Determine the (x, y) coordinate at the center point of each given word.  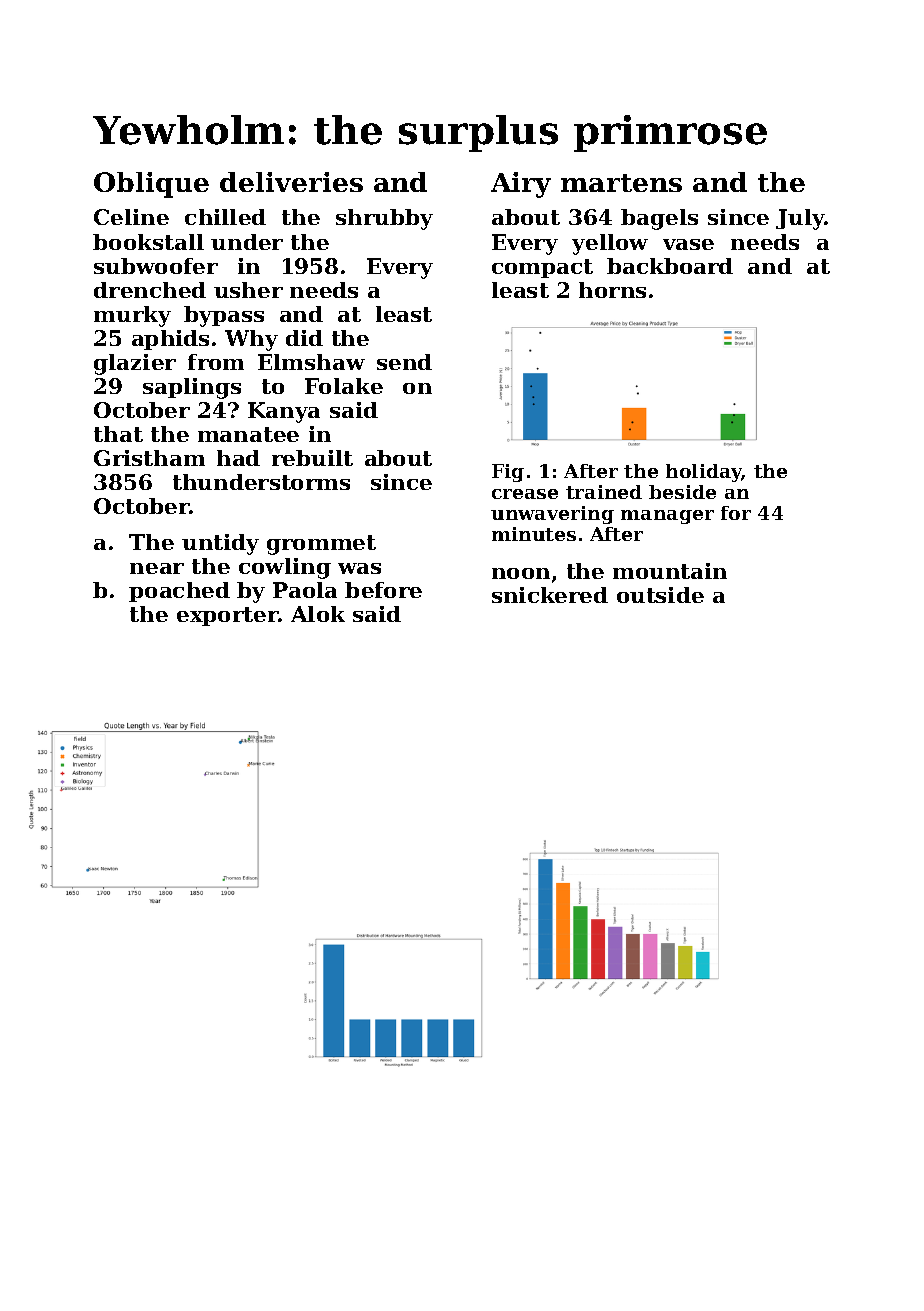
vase (688, 244)
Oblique (151, 185)
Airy (521, 185)
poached (179, 592)
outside (660, 595)
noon (521, 573)
